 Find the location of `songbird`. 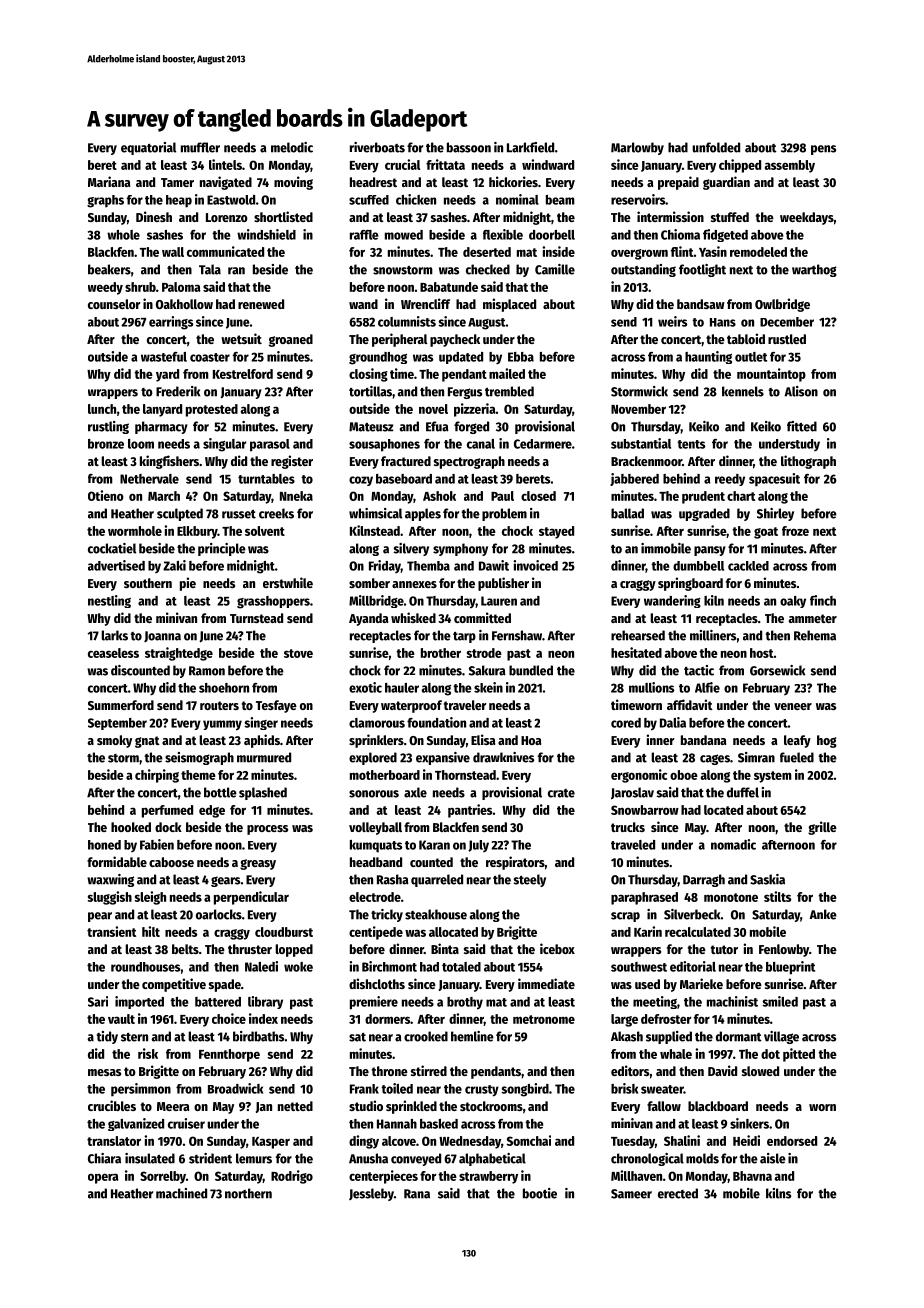

songbird is located at coordinates (525, 1090).
